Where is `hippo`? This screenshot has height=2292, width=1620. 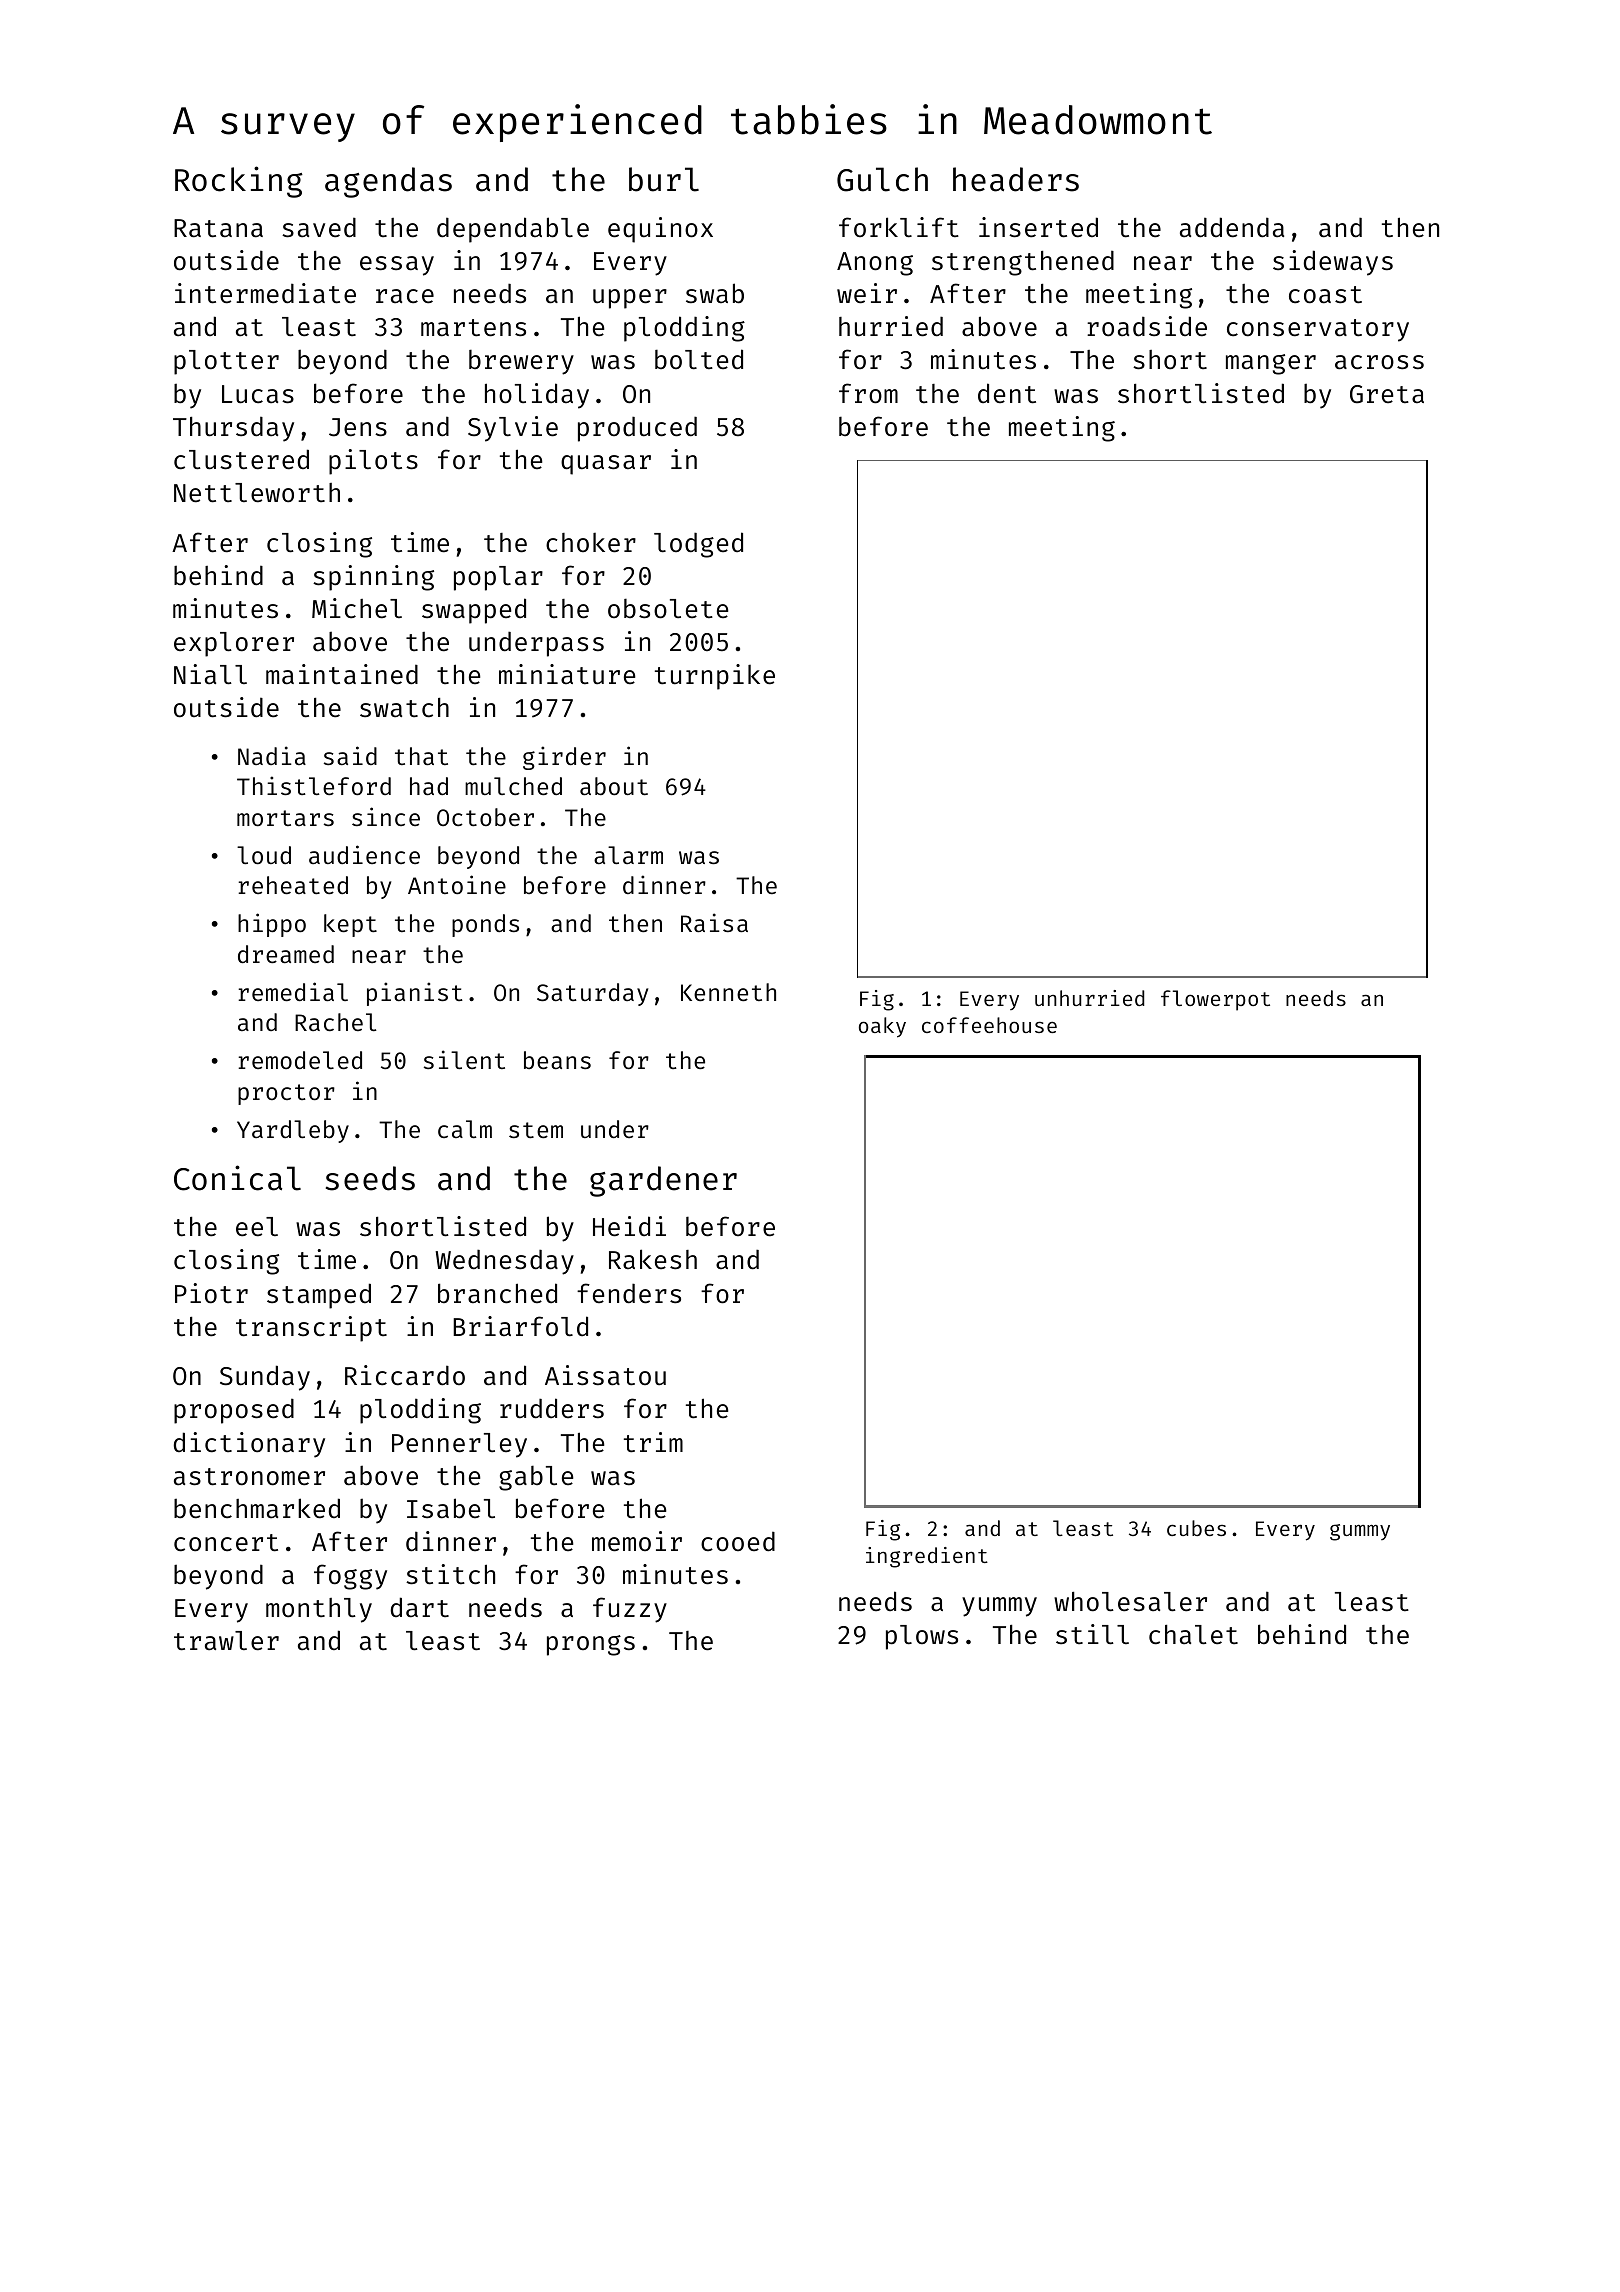 hippo is located at coordinates (272, 925).
